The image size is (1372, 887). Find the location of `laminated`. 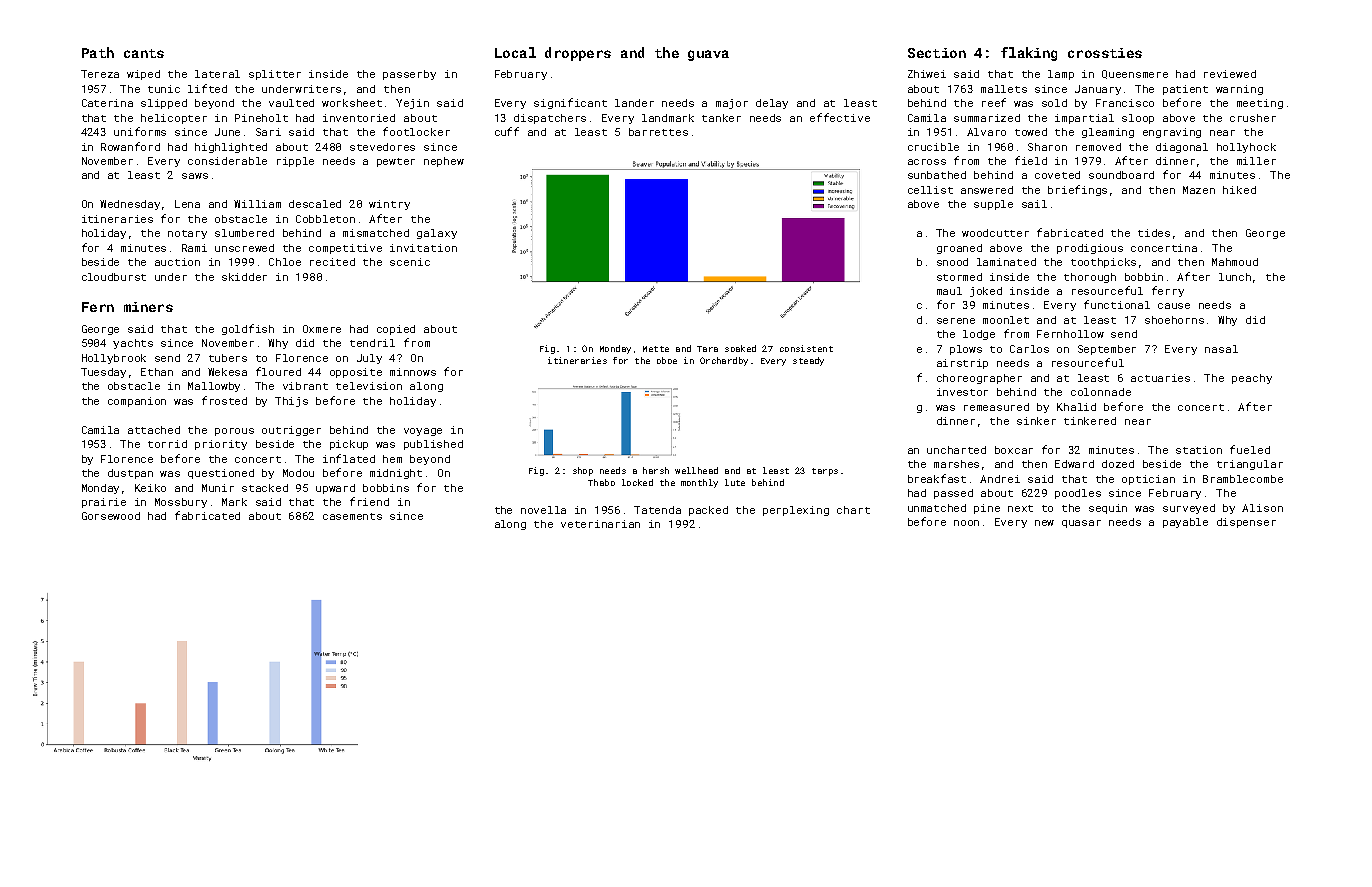

laminated is located at coordinates (1006, 262).
